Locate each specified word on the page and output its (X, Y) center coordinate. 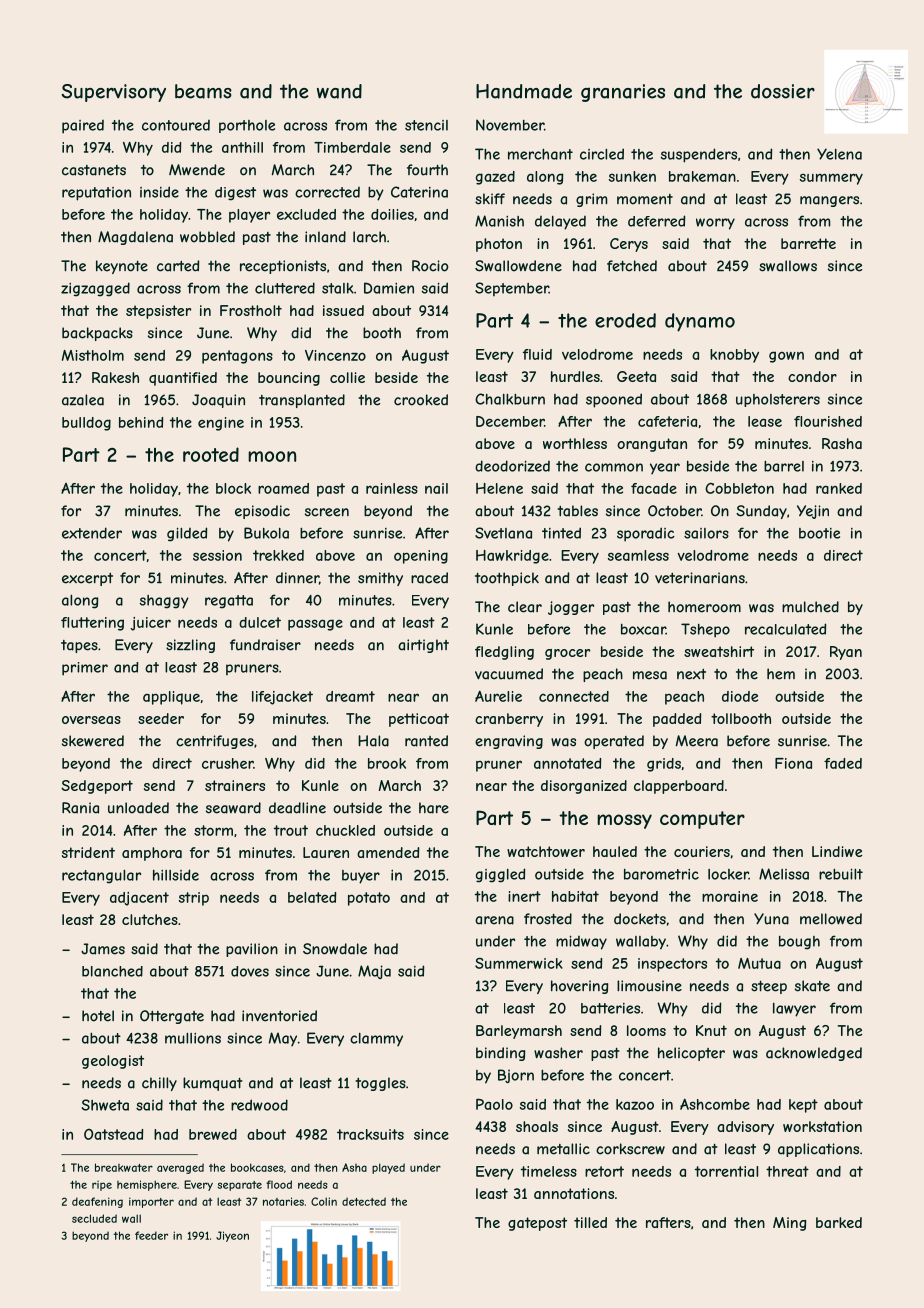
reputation (96, 194)
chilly (159, 1084)
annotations (574, 1193)
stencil (426, 125)
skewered (93, 741)
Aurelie (498, 696)
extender (92, 533)
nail (436, 488)
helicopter (691, 1054)
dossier (783, 91)
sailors (706, 533)
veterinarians (700, 578)
